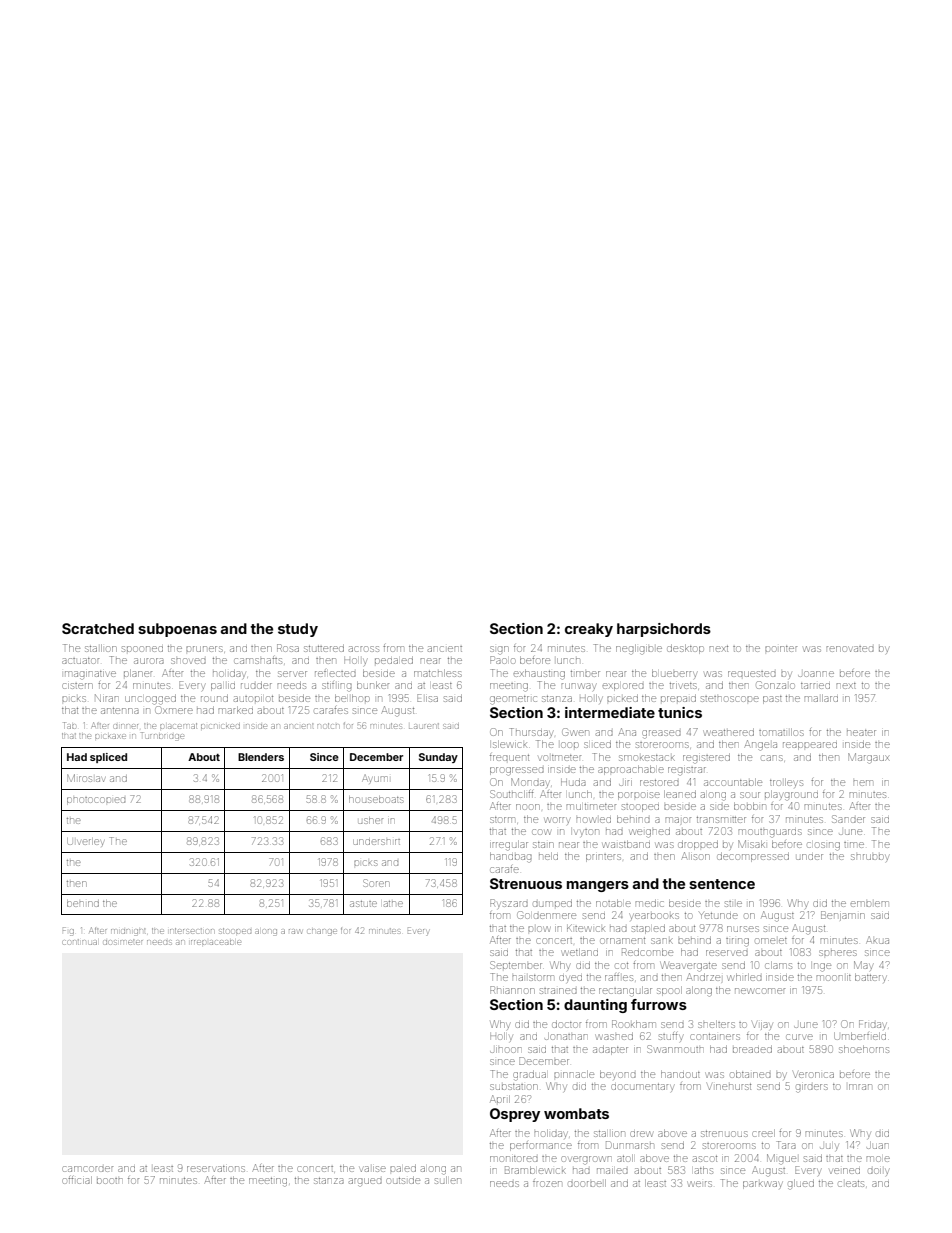 The image size is (952, 1233). Describe the element at coordinates (68, 931) in the page. I see `Fig` at that location.
